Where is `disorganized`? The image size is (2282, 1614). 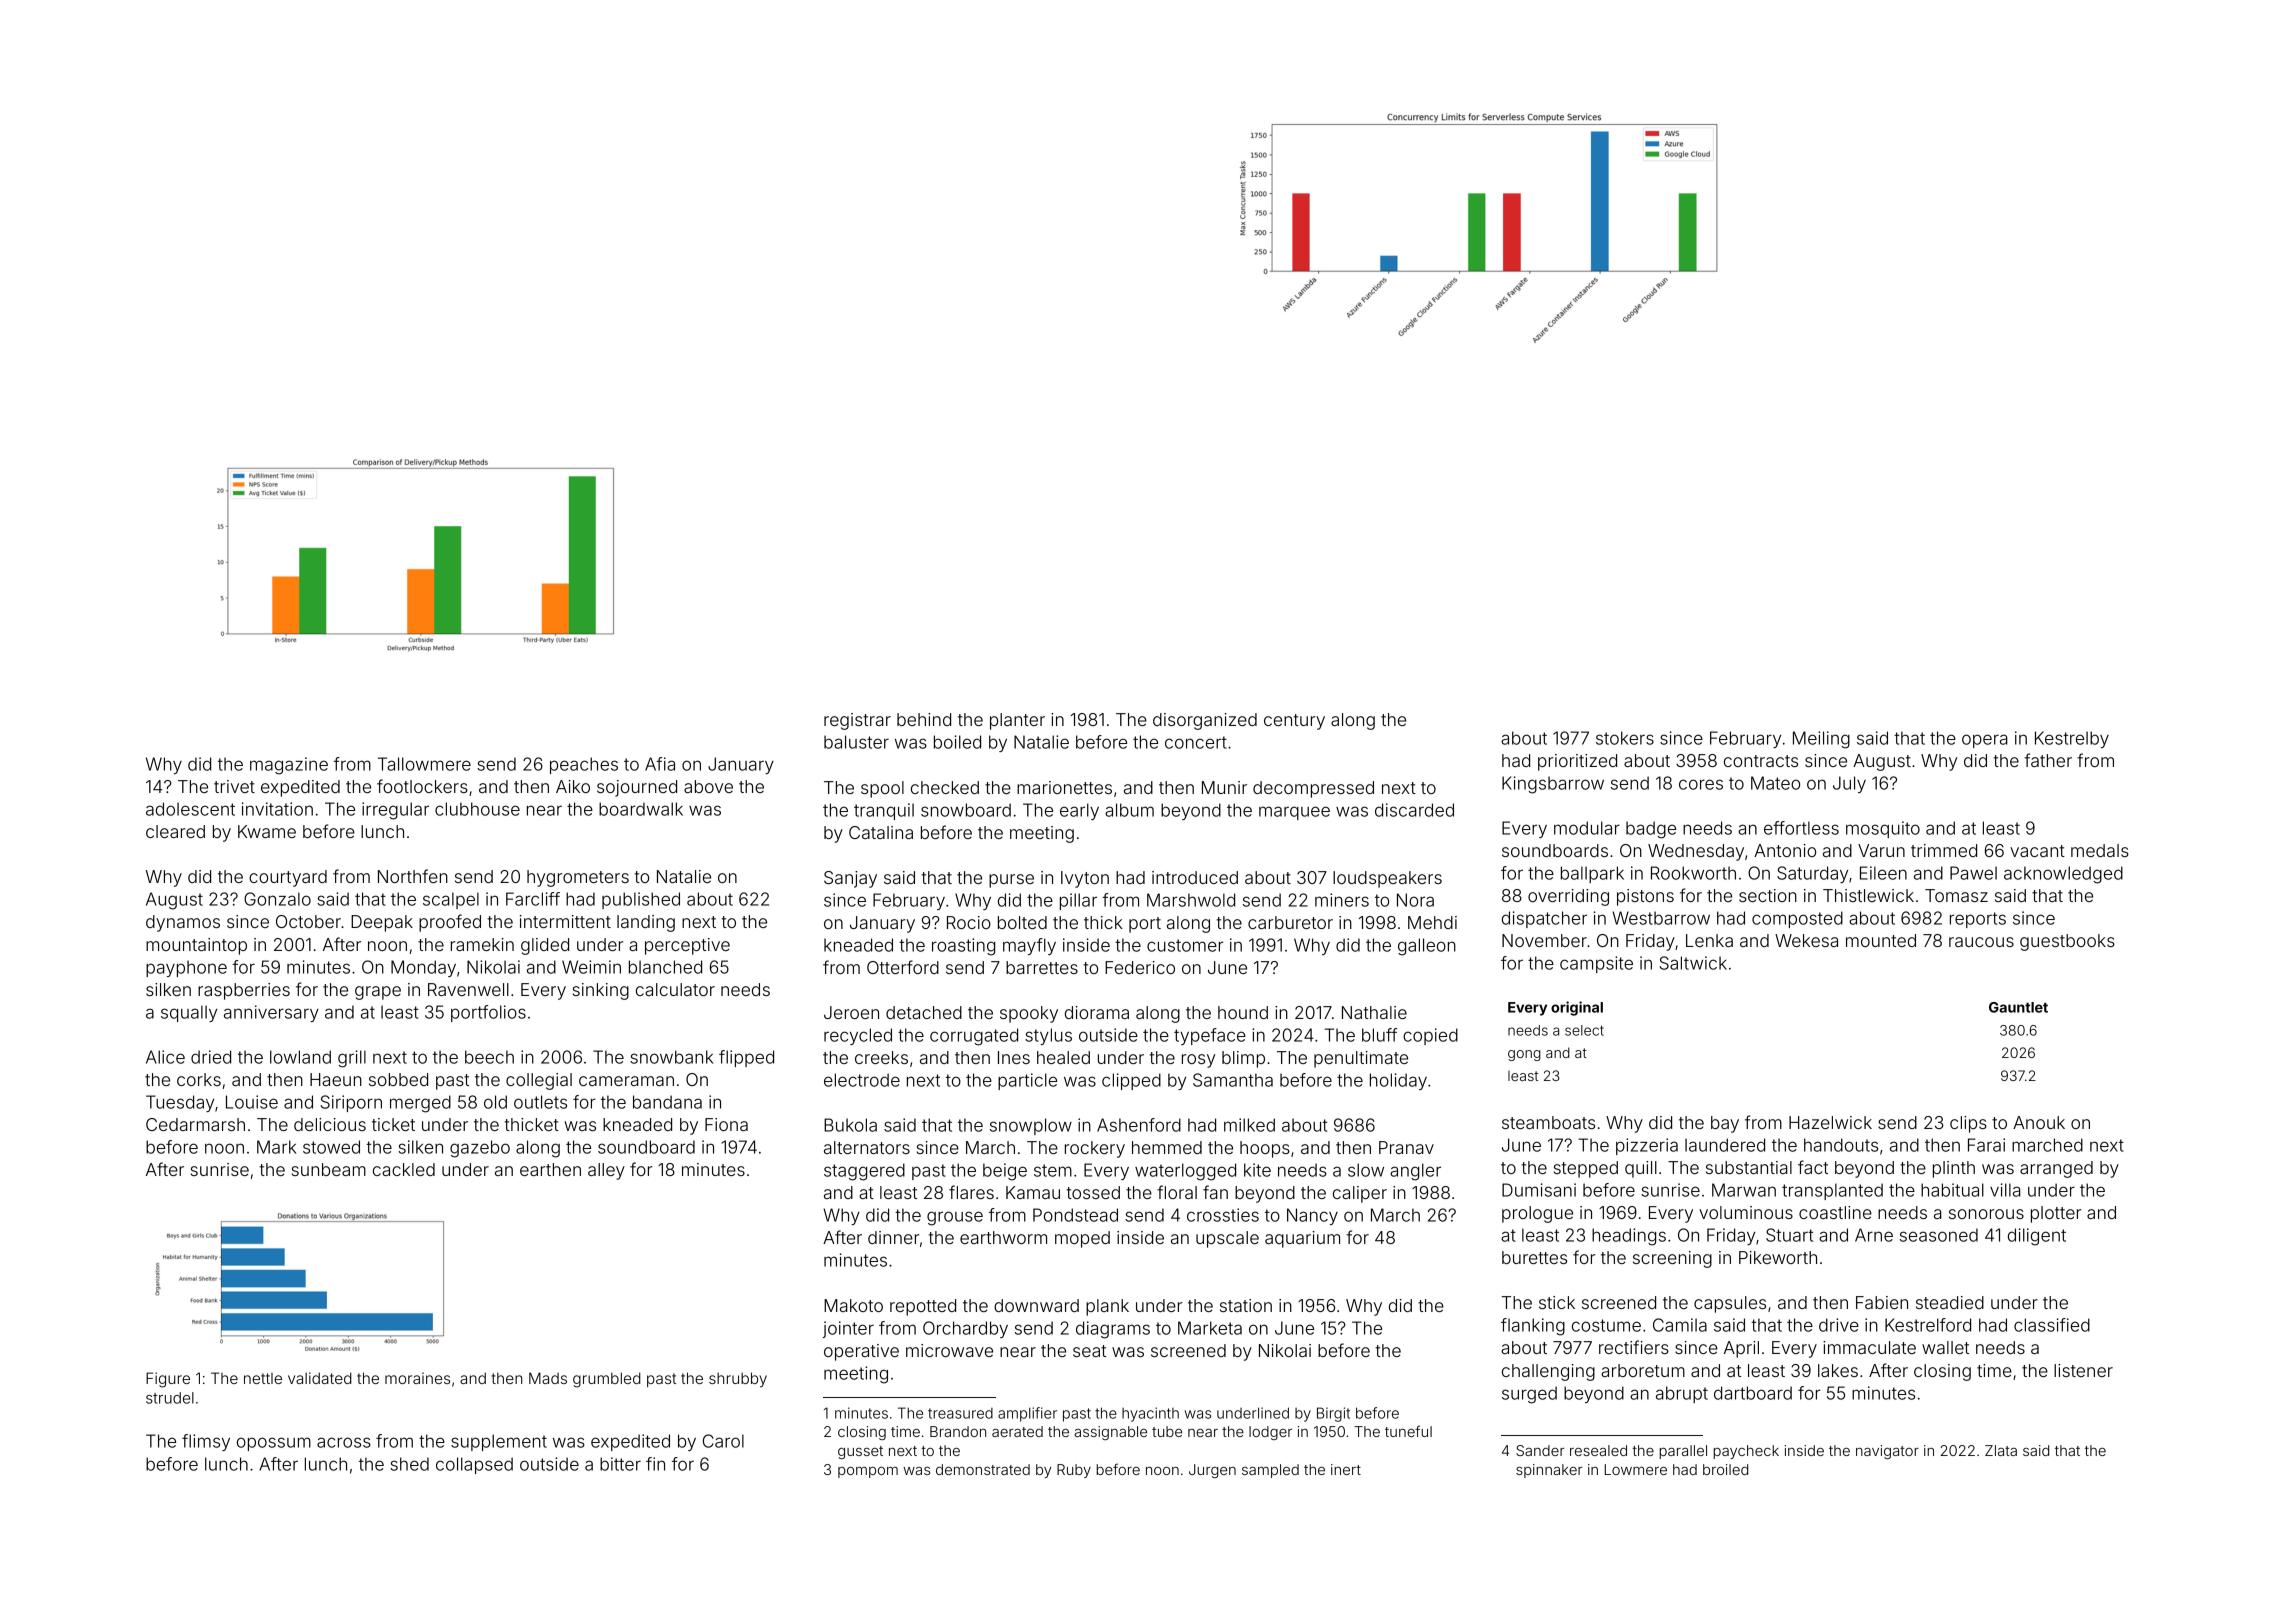 disorganized is located at coordinates (1205, 721).
